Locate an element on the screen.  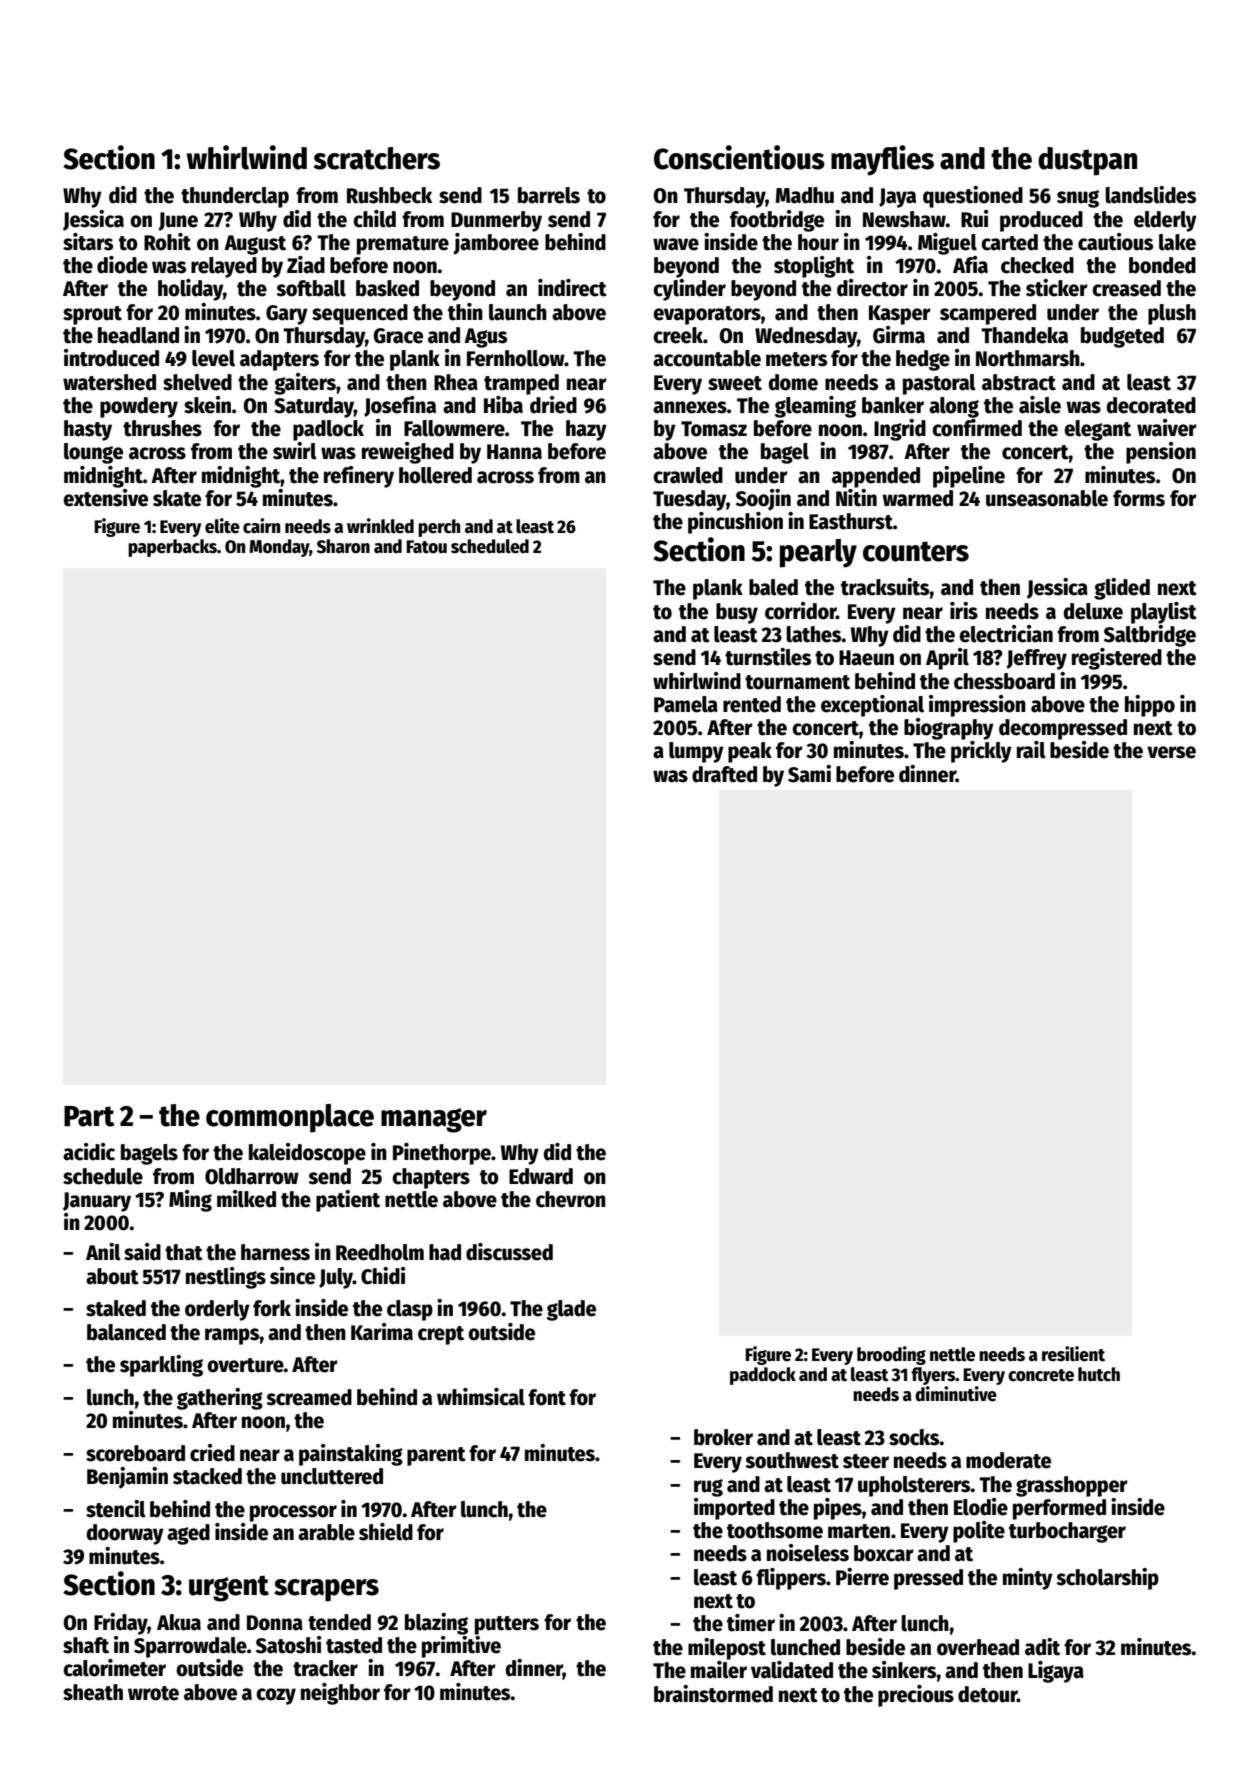
August is located at coordinates (255, 245).
